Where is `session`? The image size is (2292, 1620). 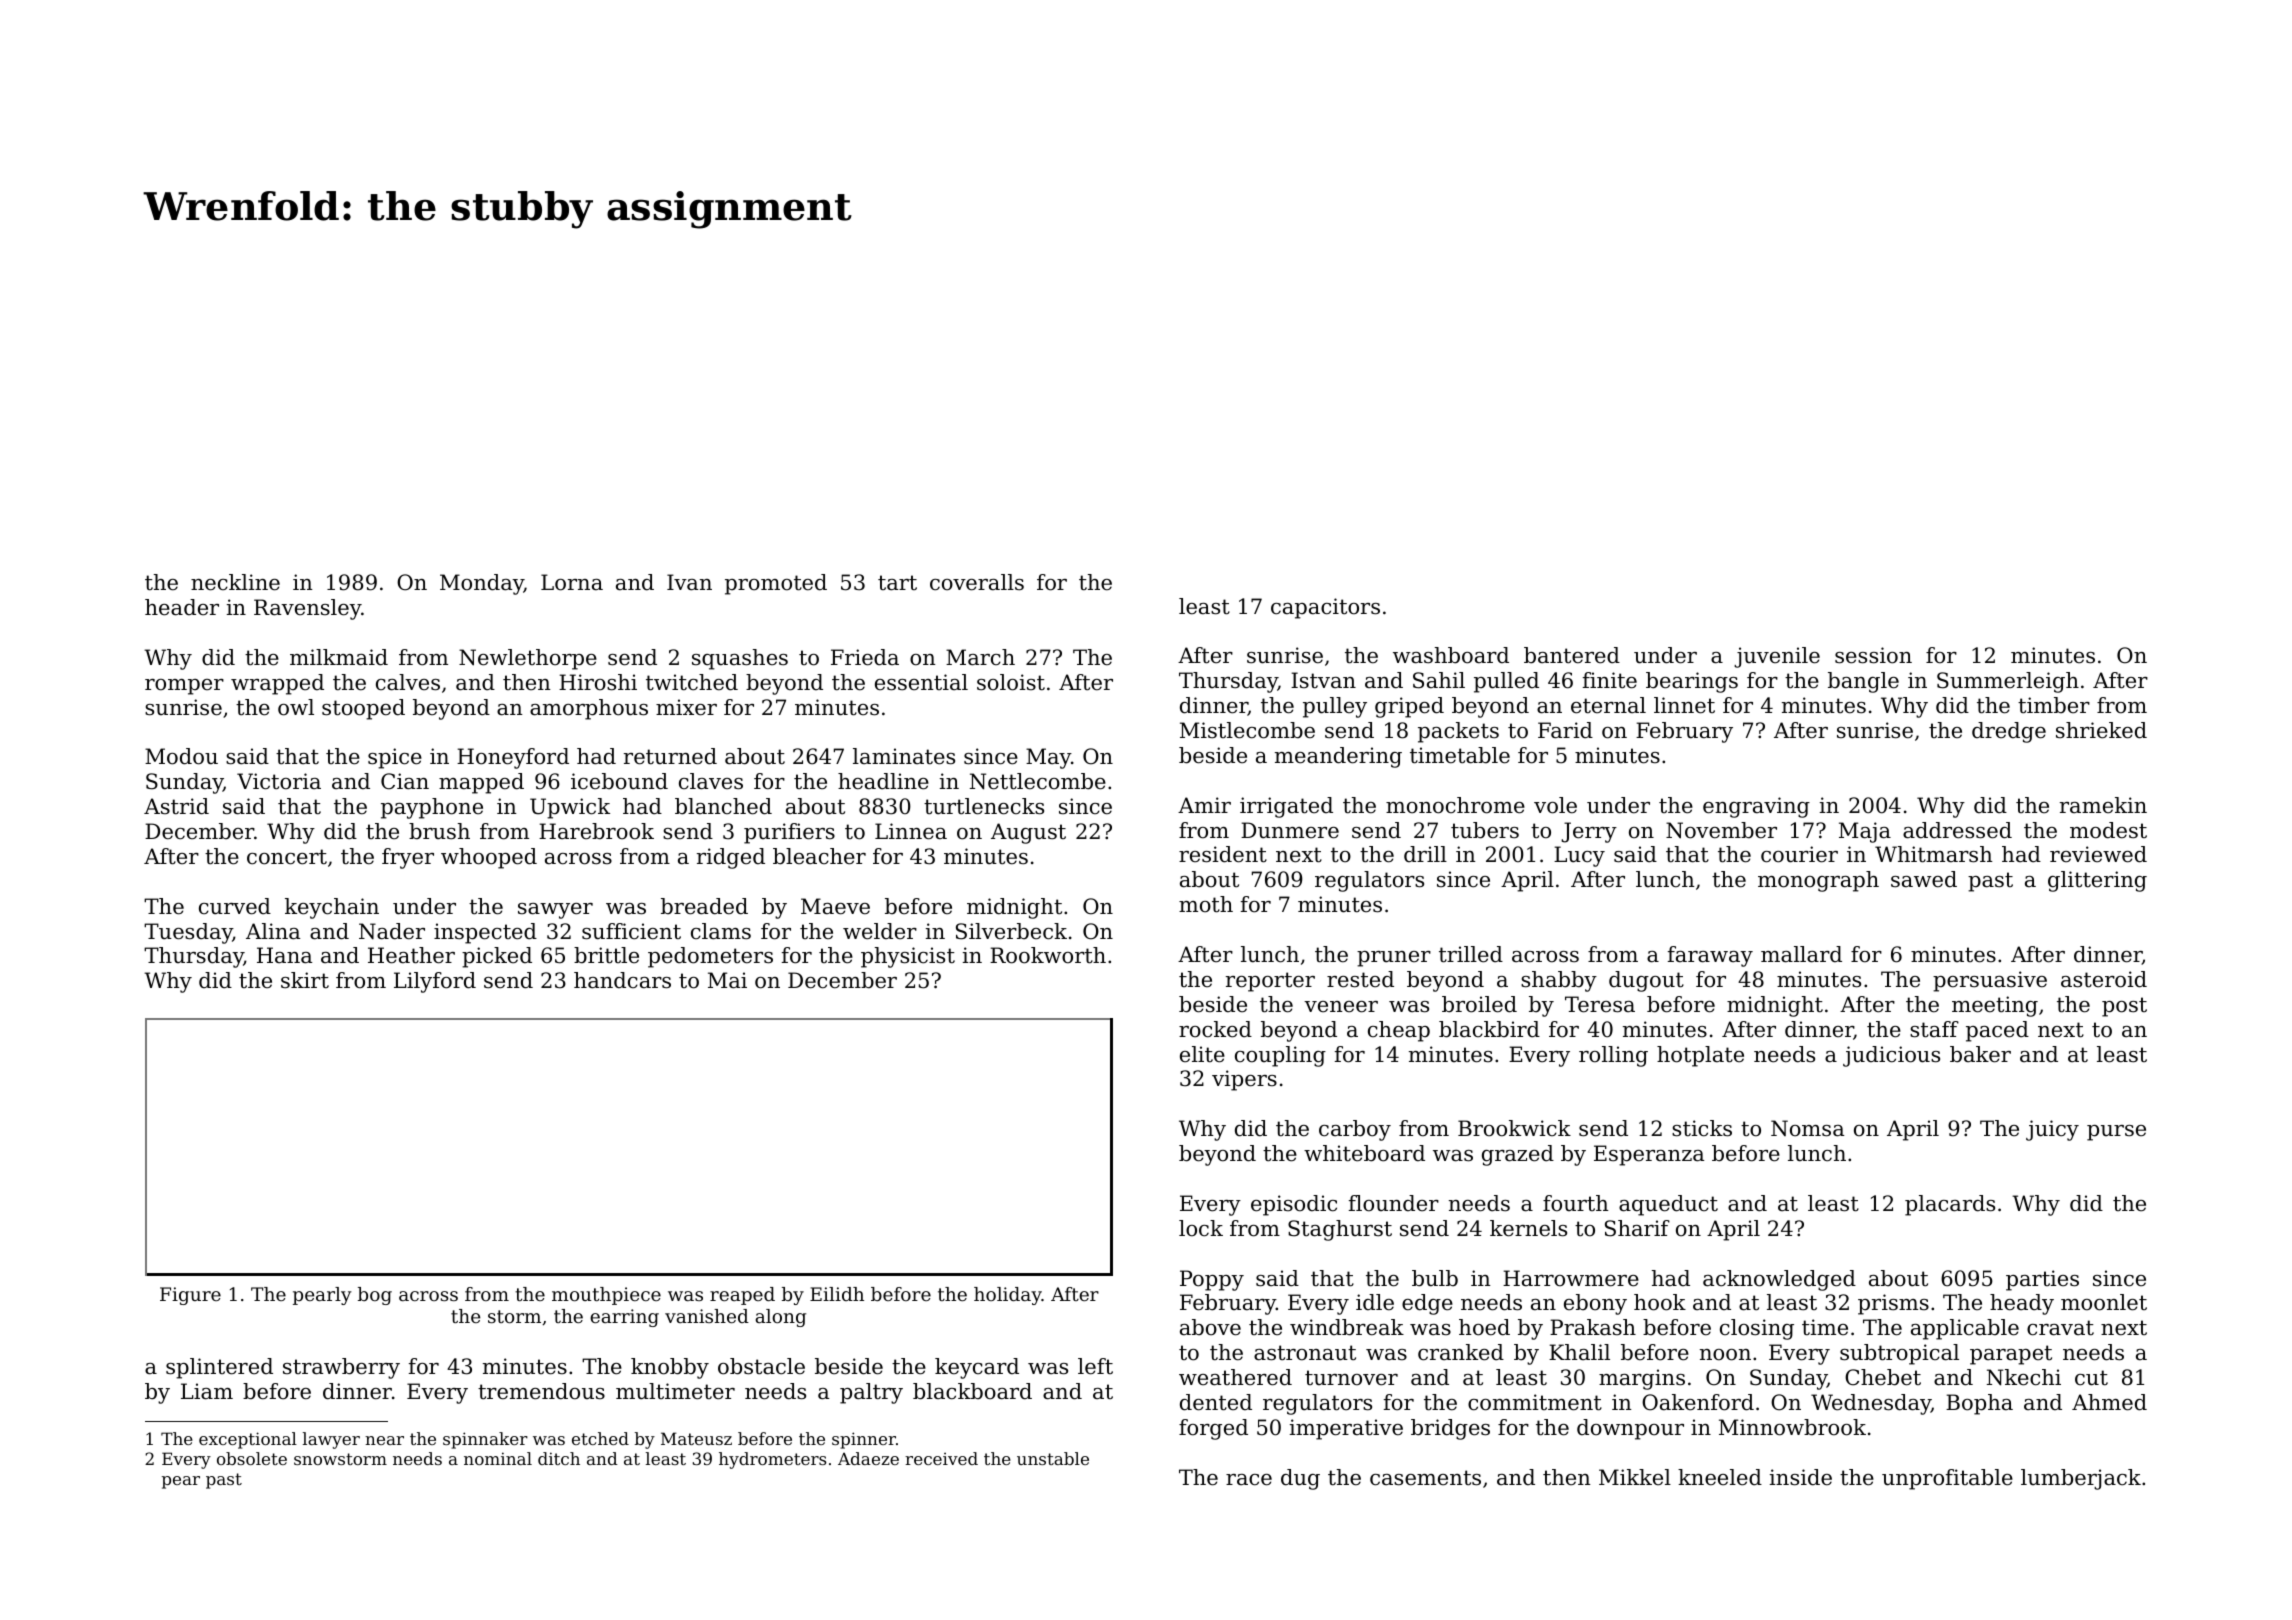 session is located at coordinates (1873, 655).
